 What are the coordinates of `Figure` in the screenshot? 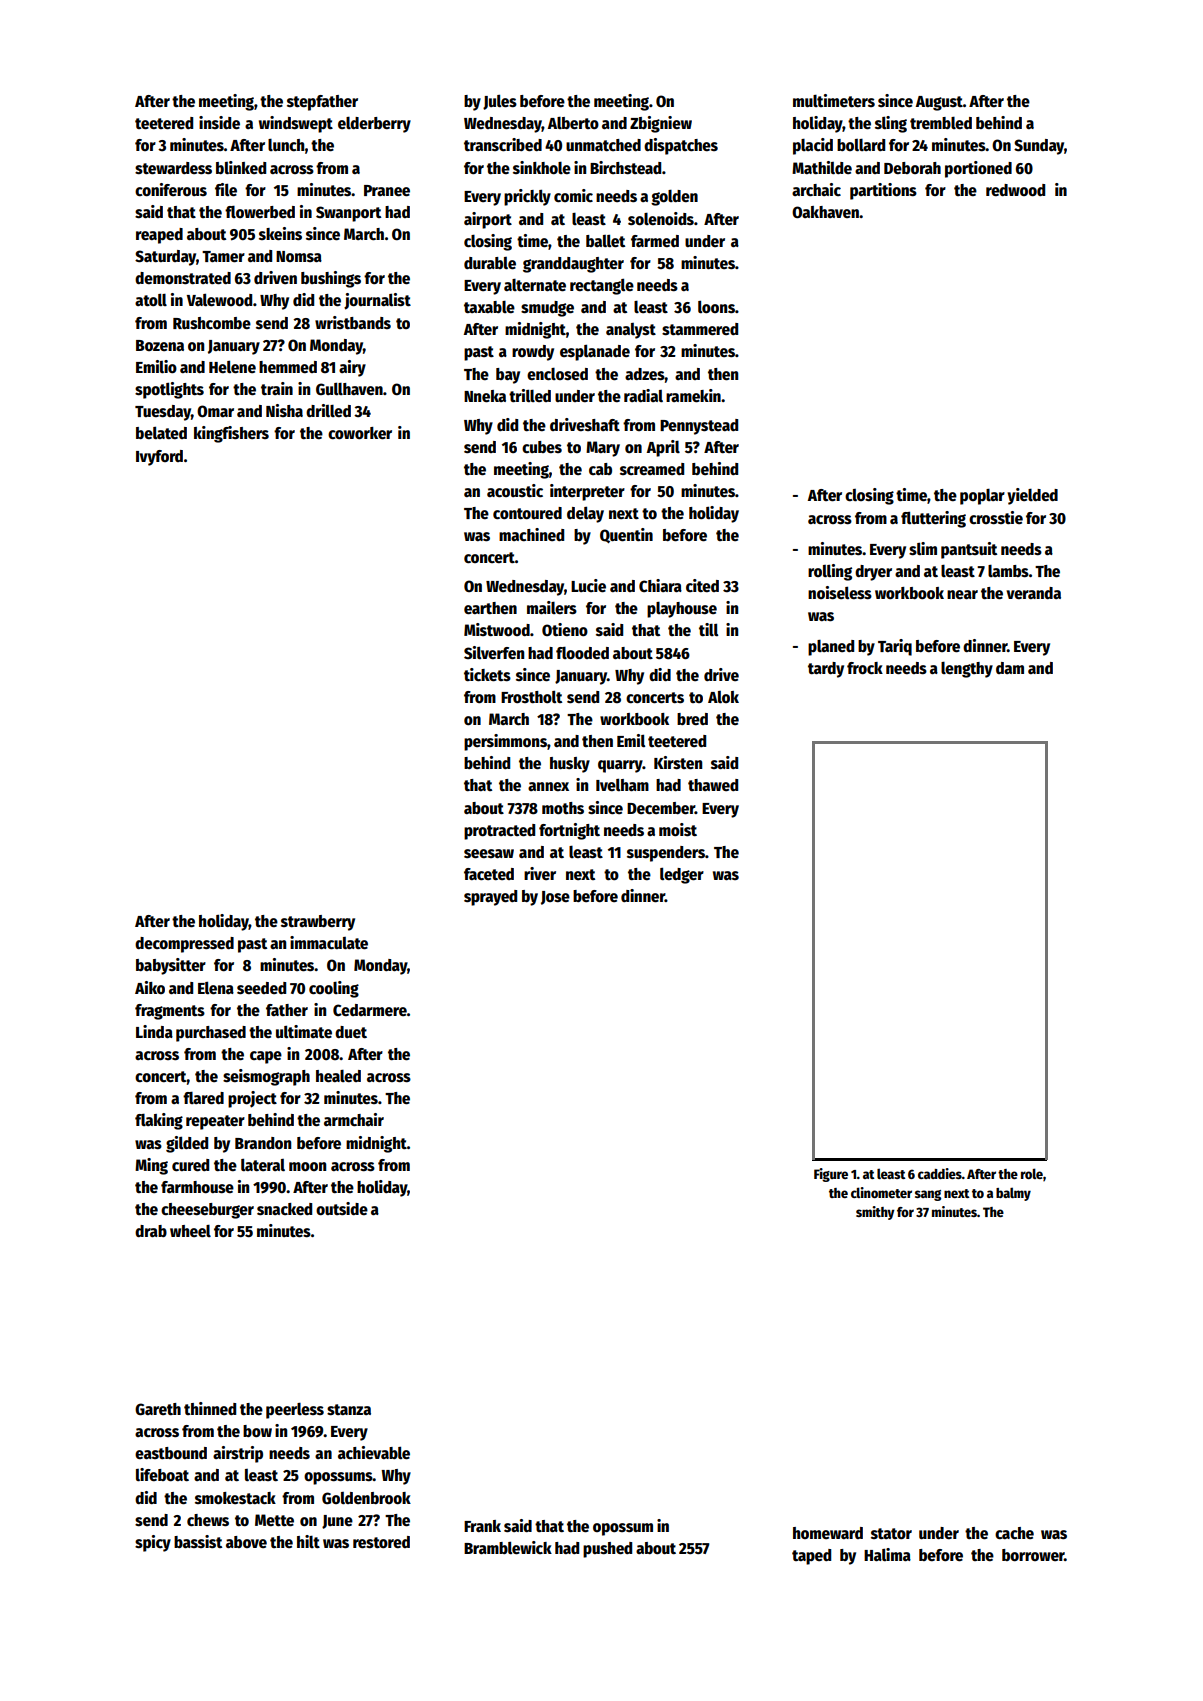 It's located at (831, 1175).
